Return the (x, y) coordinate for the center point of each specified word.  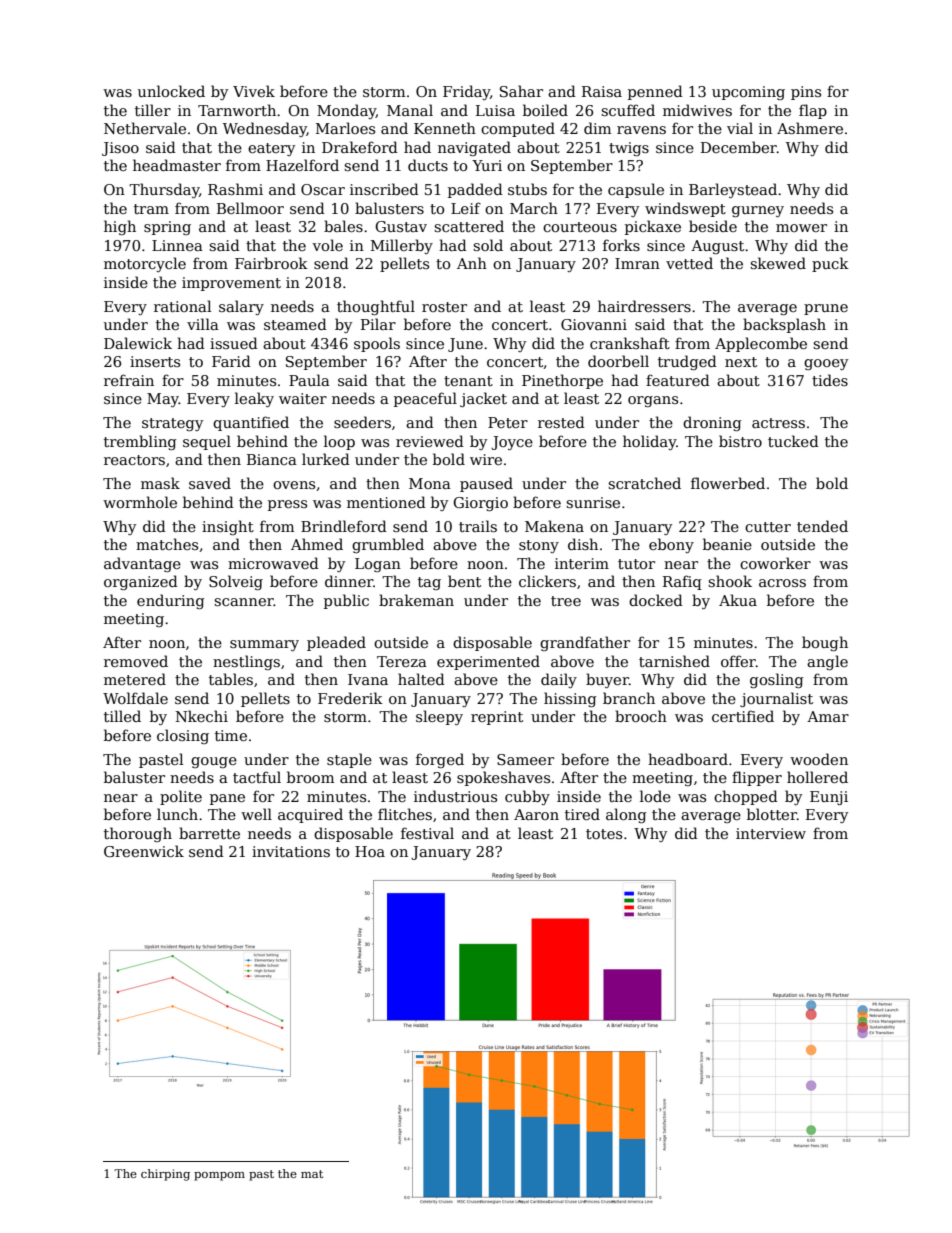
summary (264, 645)
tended (822, 526)
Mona (430, 483)
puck (830, 264)
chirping (165, 1175)
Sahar (521, 91)
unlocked (171, 91)
